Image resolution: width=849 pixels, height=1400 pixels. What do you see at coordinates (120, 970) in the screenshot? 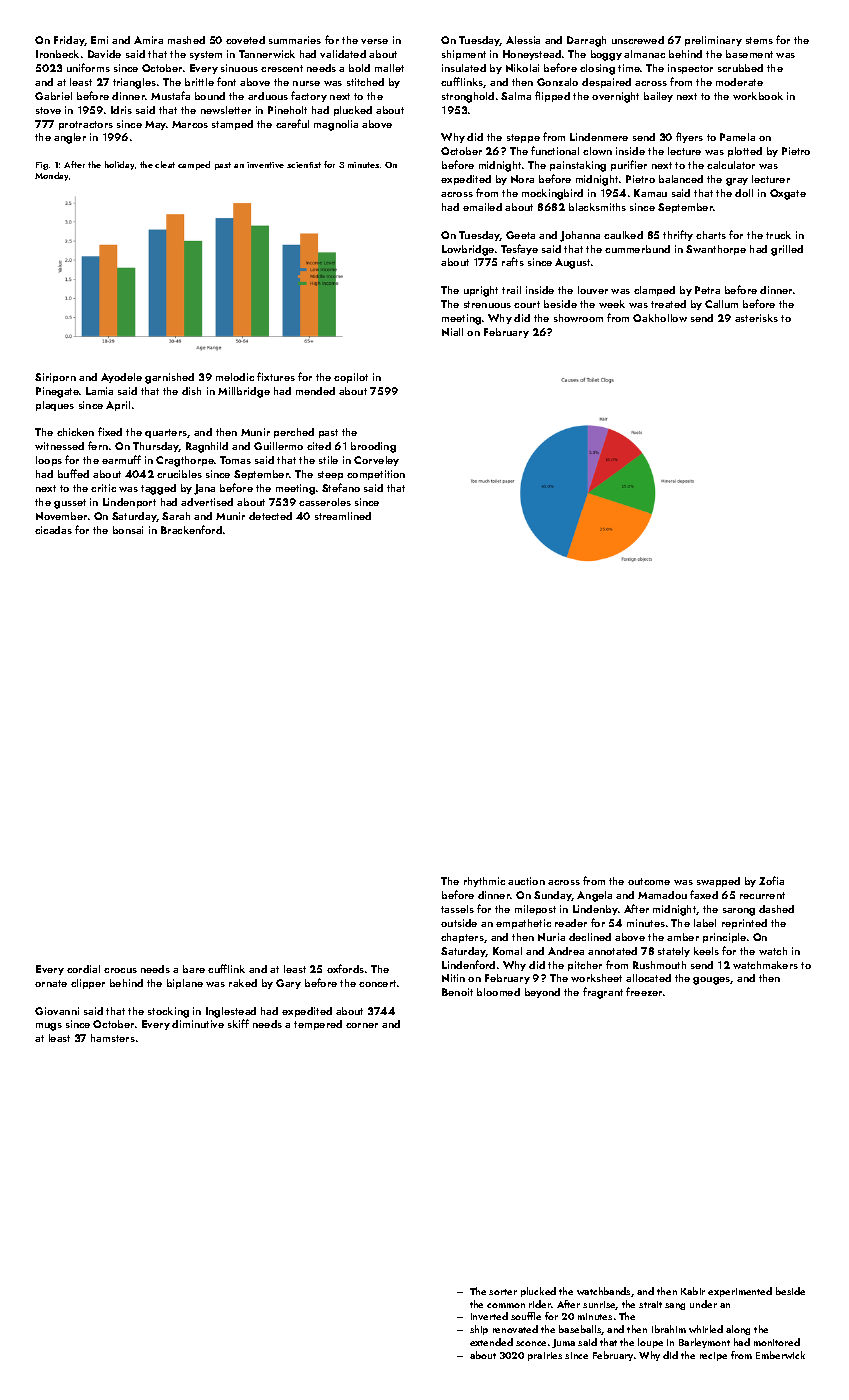
I see `crocus` at bounding box center [120, 970].
